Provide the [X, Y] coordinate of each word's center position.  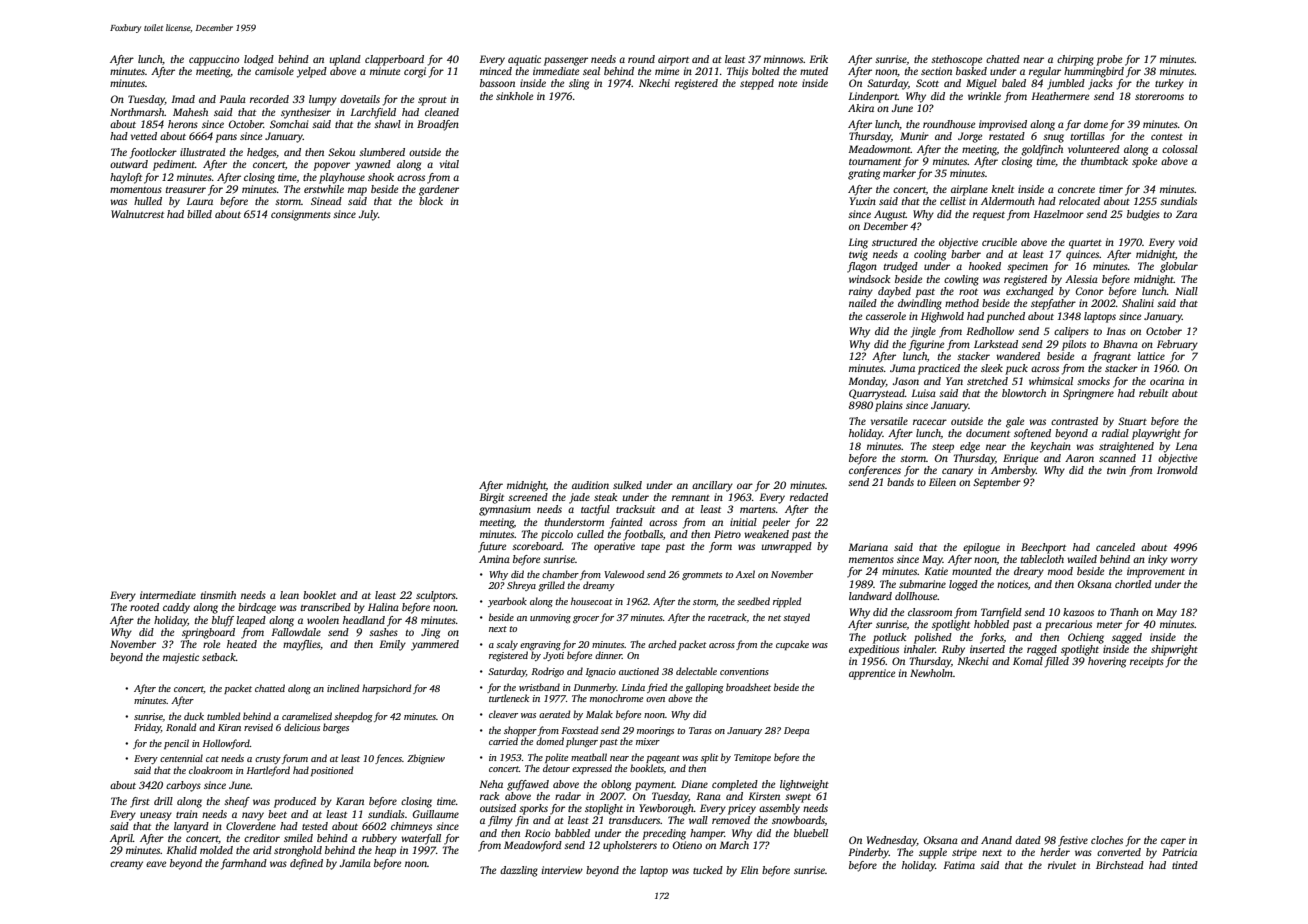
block [431, 201]
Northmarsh [137, 112]
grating [864, 174]
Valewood [624, 574]
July [368, 215]
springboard [208, 633]
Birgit [491, 498]
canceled [1115, 547]
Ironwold [1177, 470]
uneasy [156, 816]
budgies [1143, 215]
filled [1057, 662]
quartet [1085, 244]
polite [556, 758]
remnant [691, 498]
